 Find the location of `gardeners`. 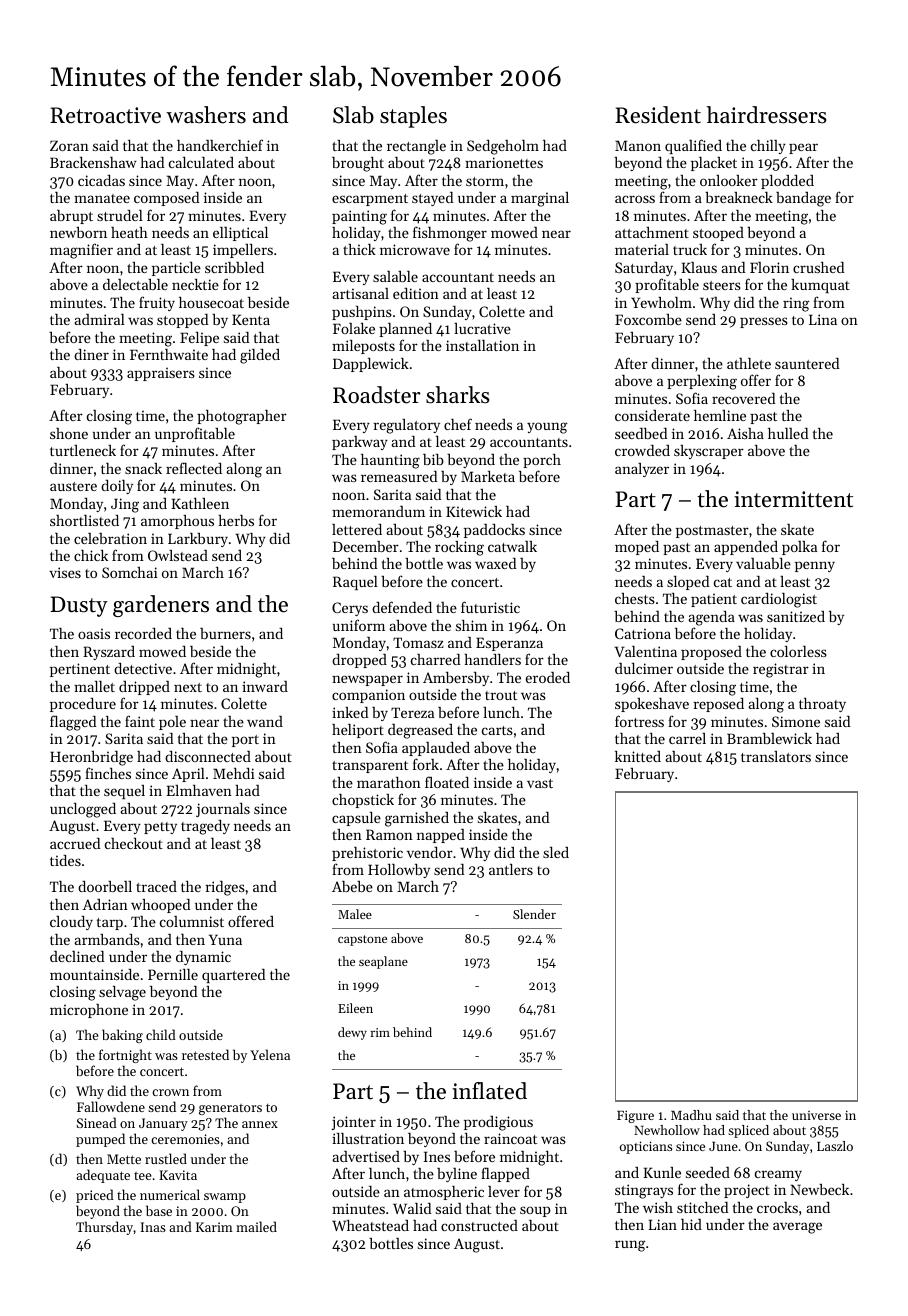

gardeners is located at coordinates (161, 606).
